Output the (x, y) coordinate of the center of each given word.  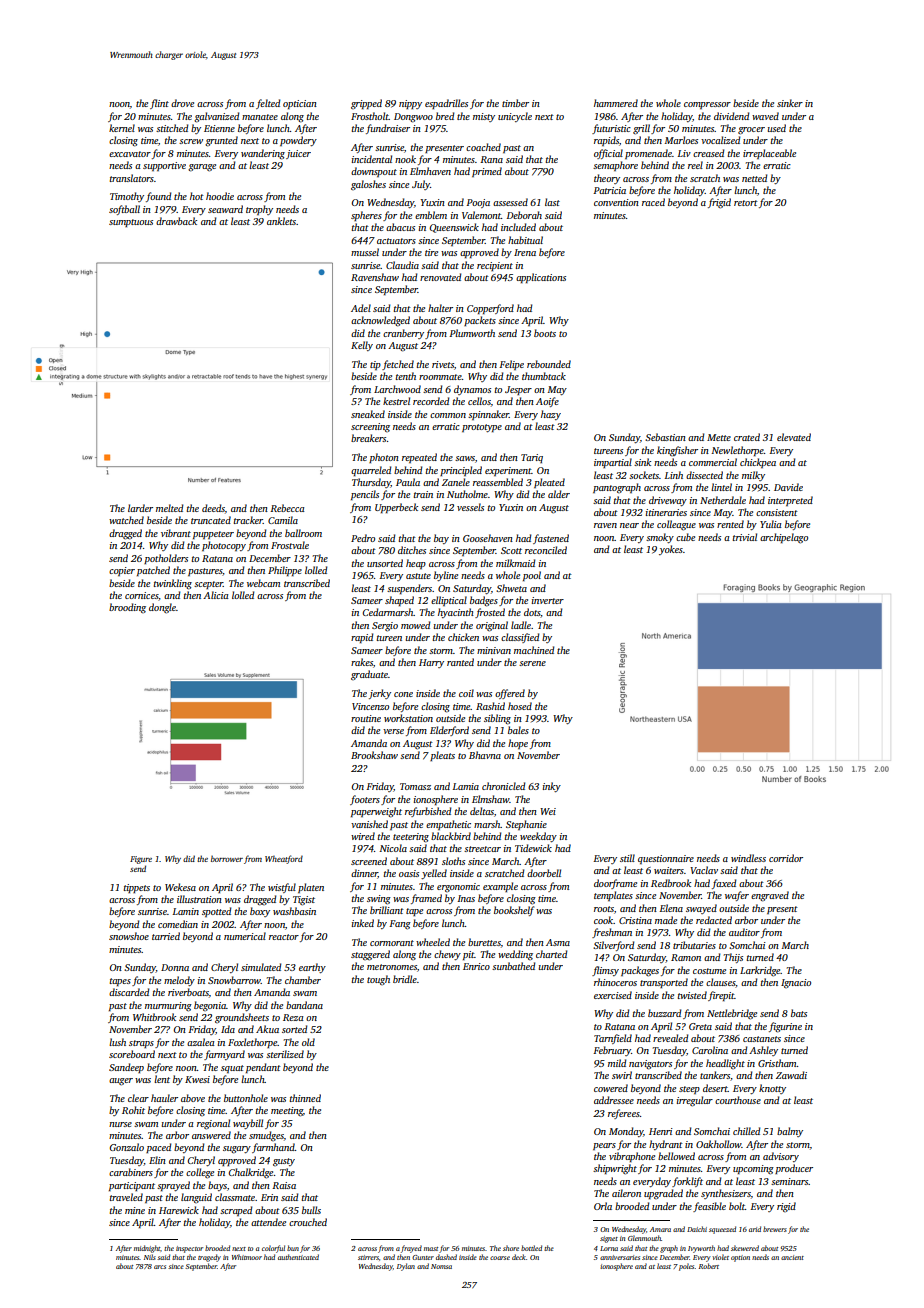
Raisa (284, 1185)
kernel (122, 128)
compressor (707, 105)
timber (515, 103)
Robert (709, 1266)
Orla (603, 1206)
